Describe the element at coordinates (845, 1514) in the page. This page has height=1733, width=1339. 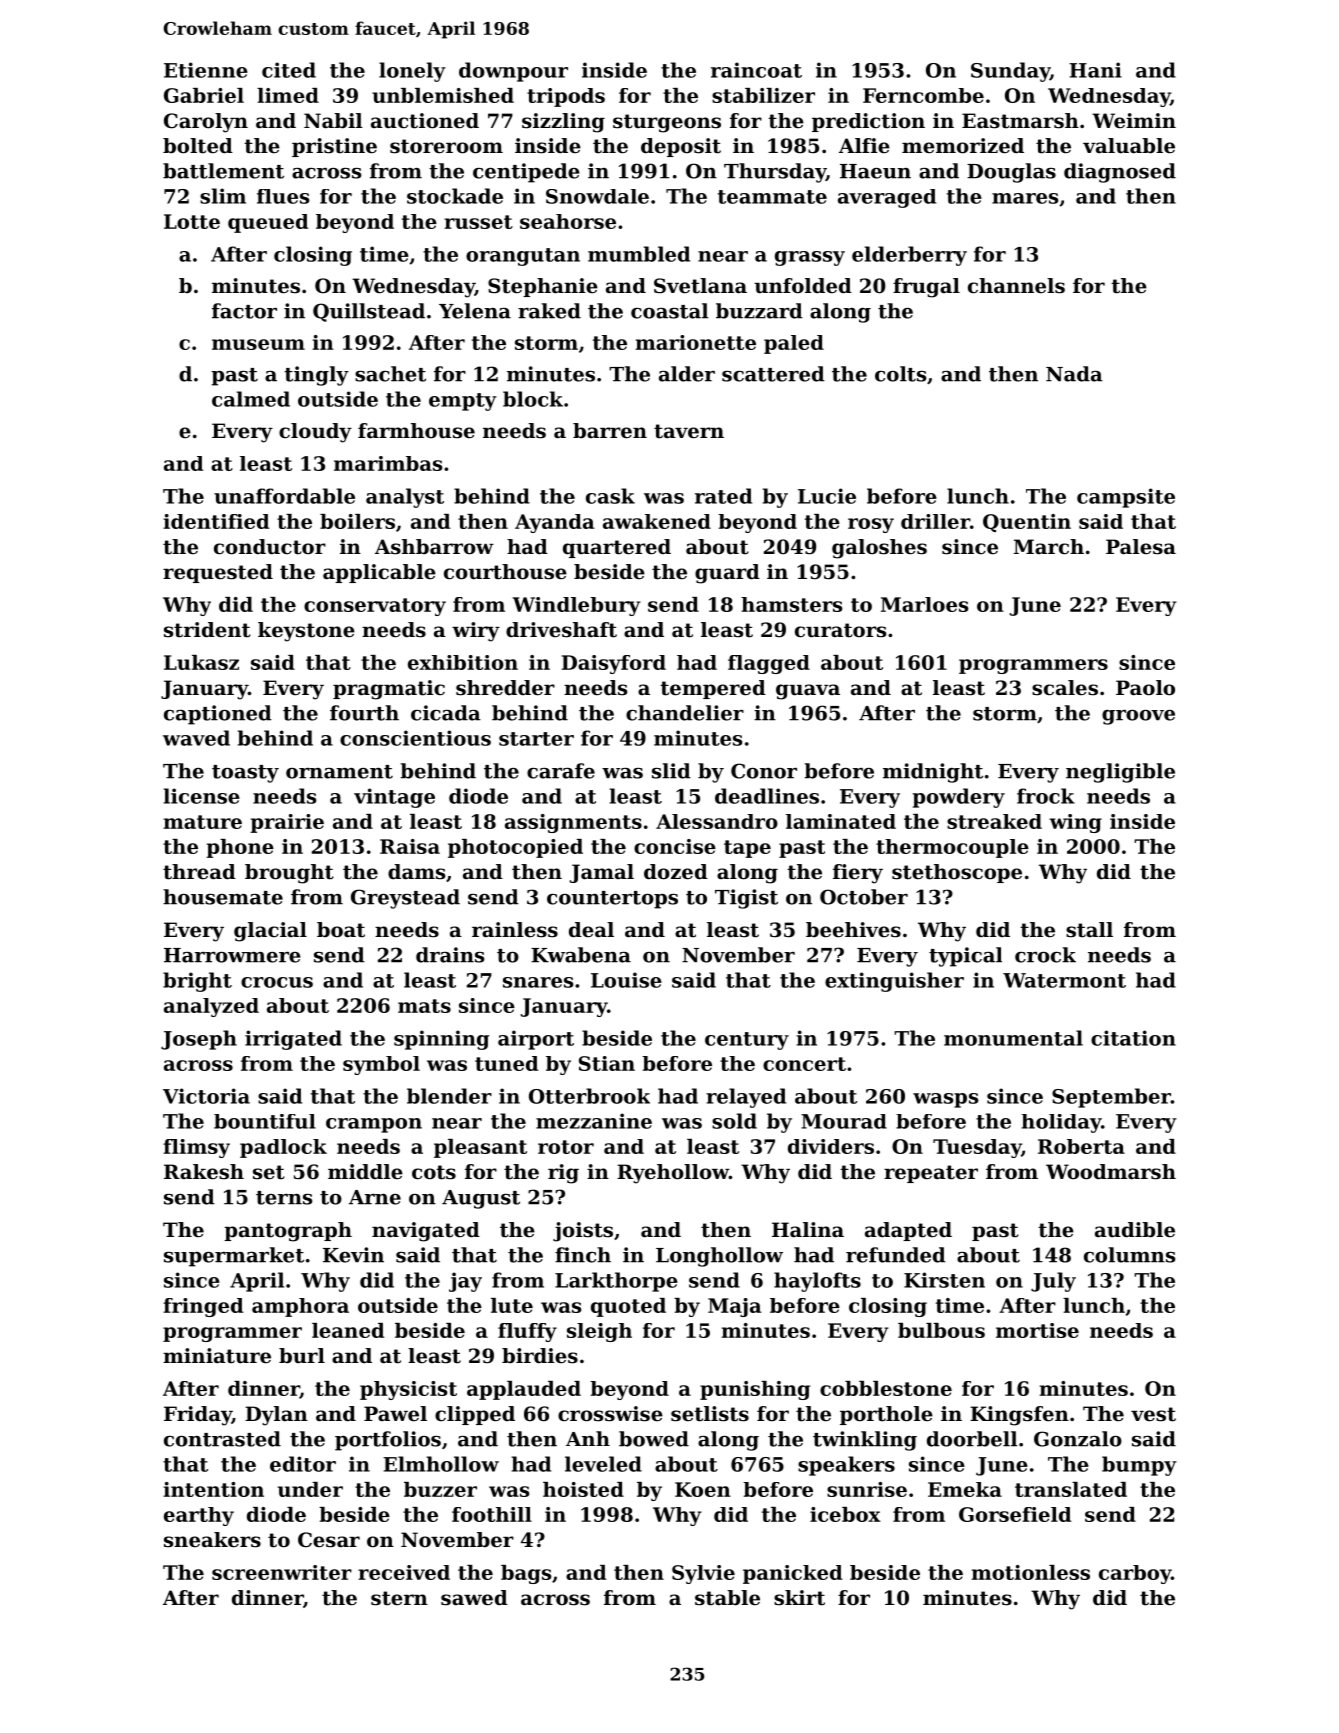
I see `icebox` at that location.
